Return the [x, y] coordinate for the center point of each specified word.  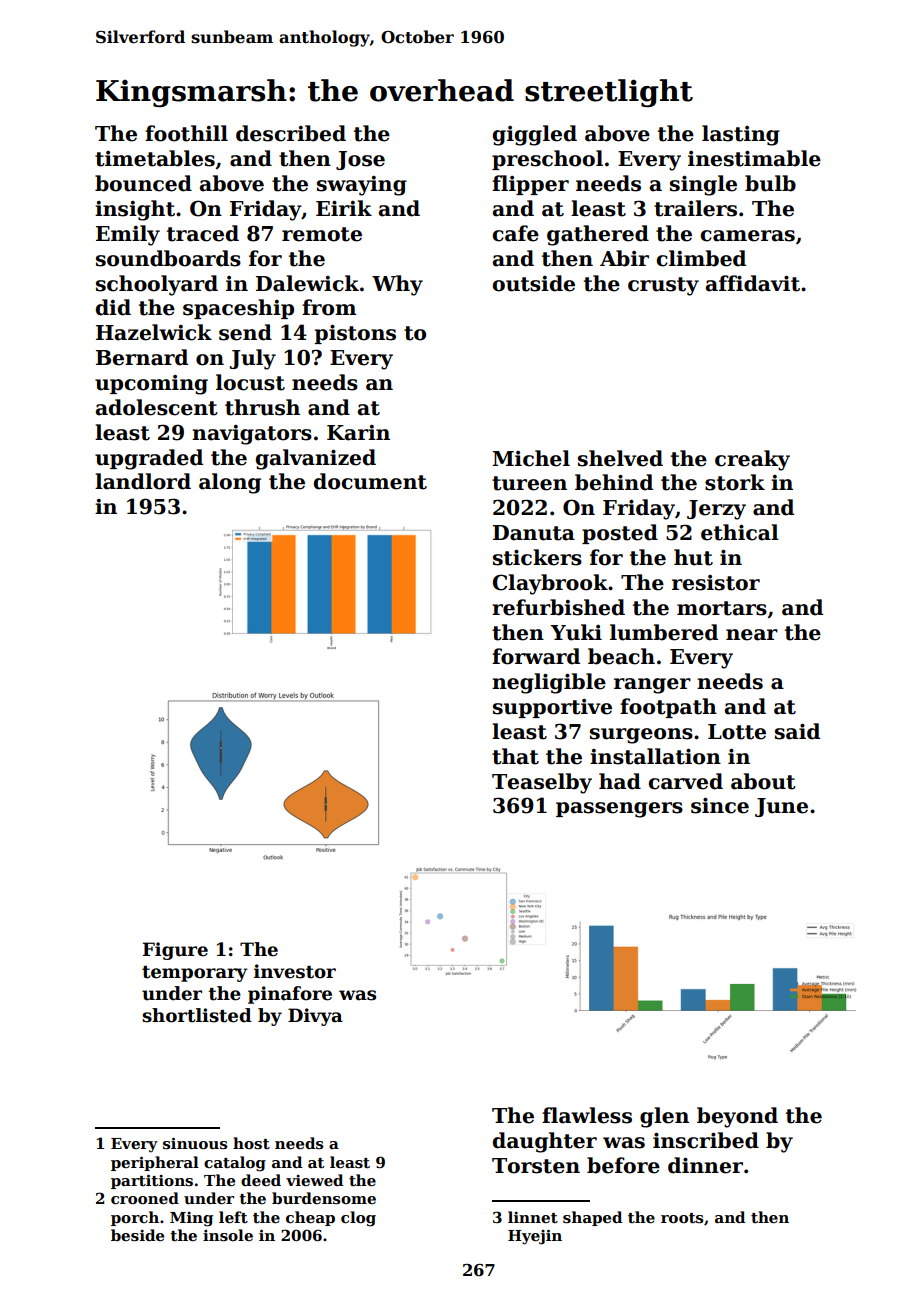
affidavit [753, 283]
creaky [752, 460]
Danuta [534, 533]
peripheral [155, 1163]
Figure [175, 951]
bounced [143, 183]
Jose [360, 160]
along [230, 483]
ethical [740, 532]
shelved [620, 458]
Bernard [142, 357]
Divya [315, 1017]
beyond [737, 1117]
